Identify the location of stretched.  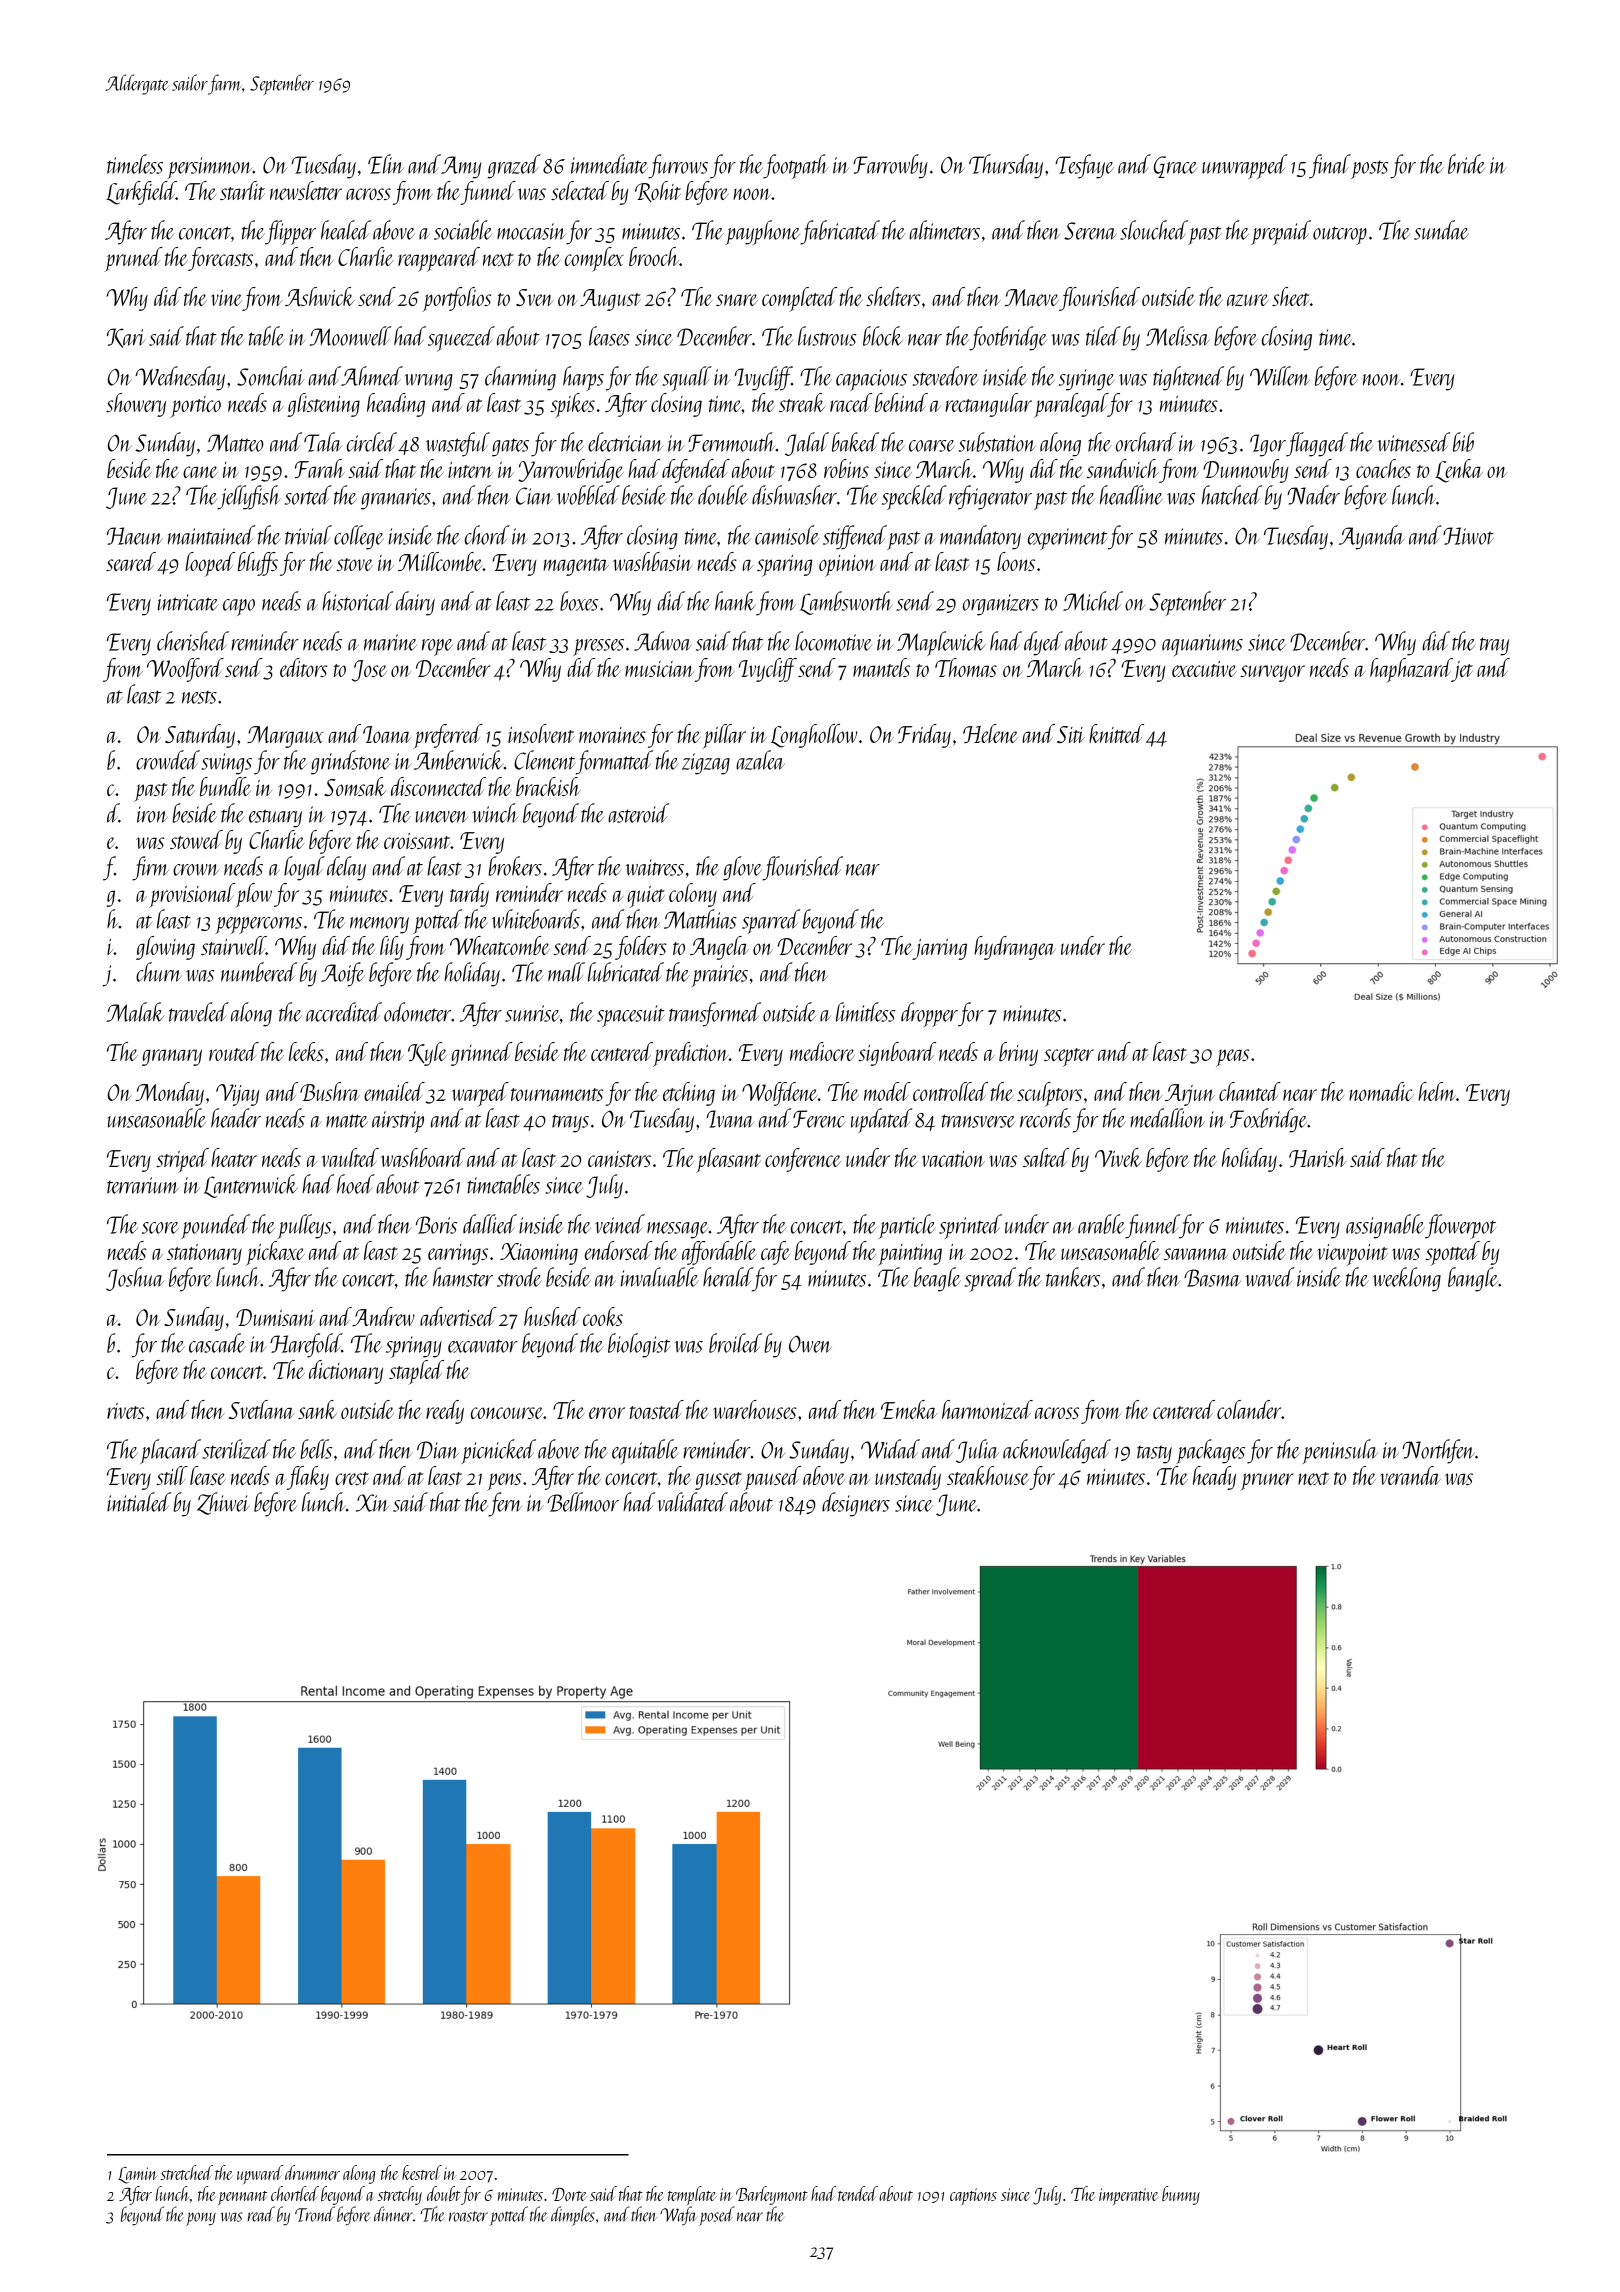
(186, 2172).
